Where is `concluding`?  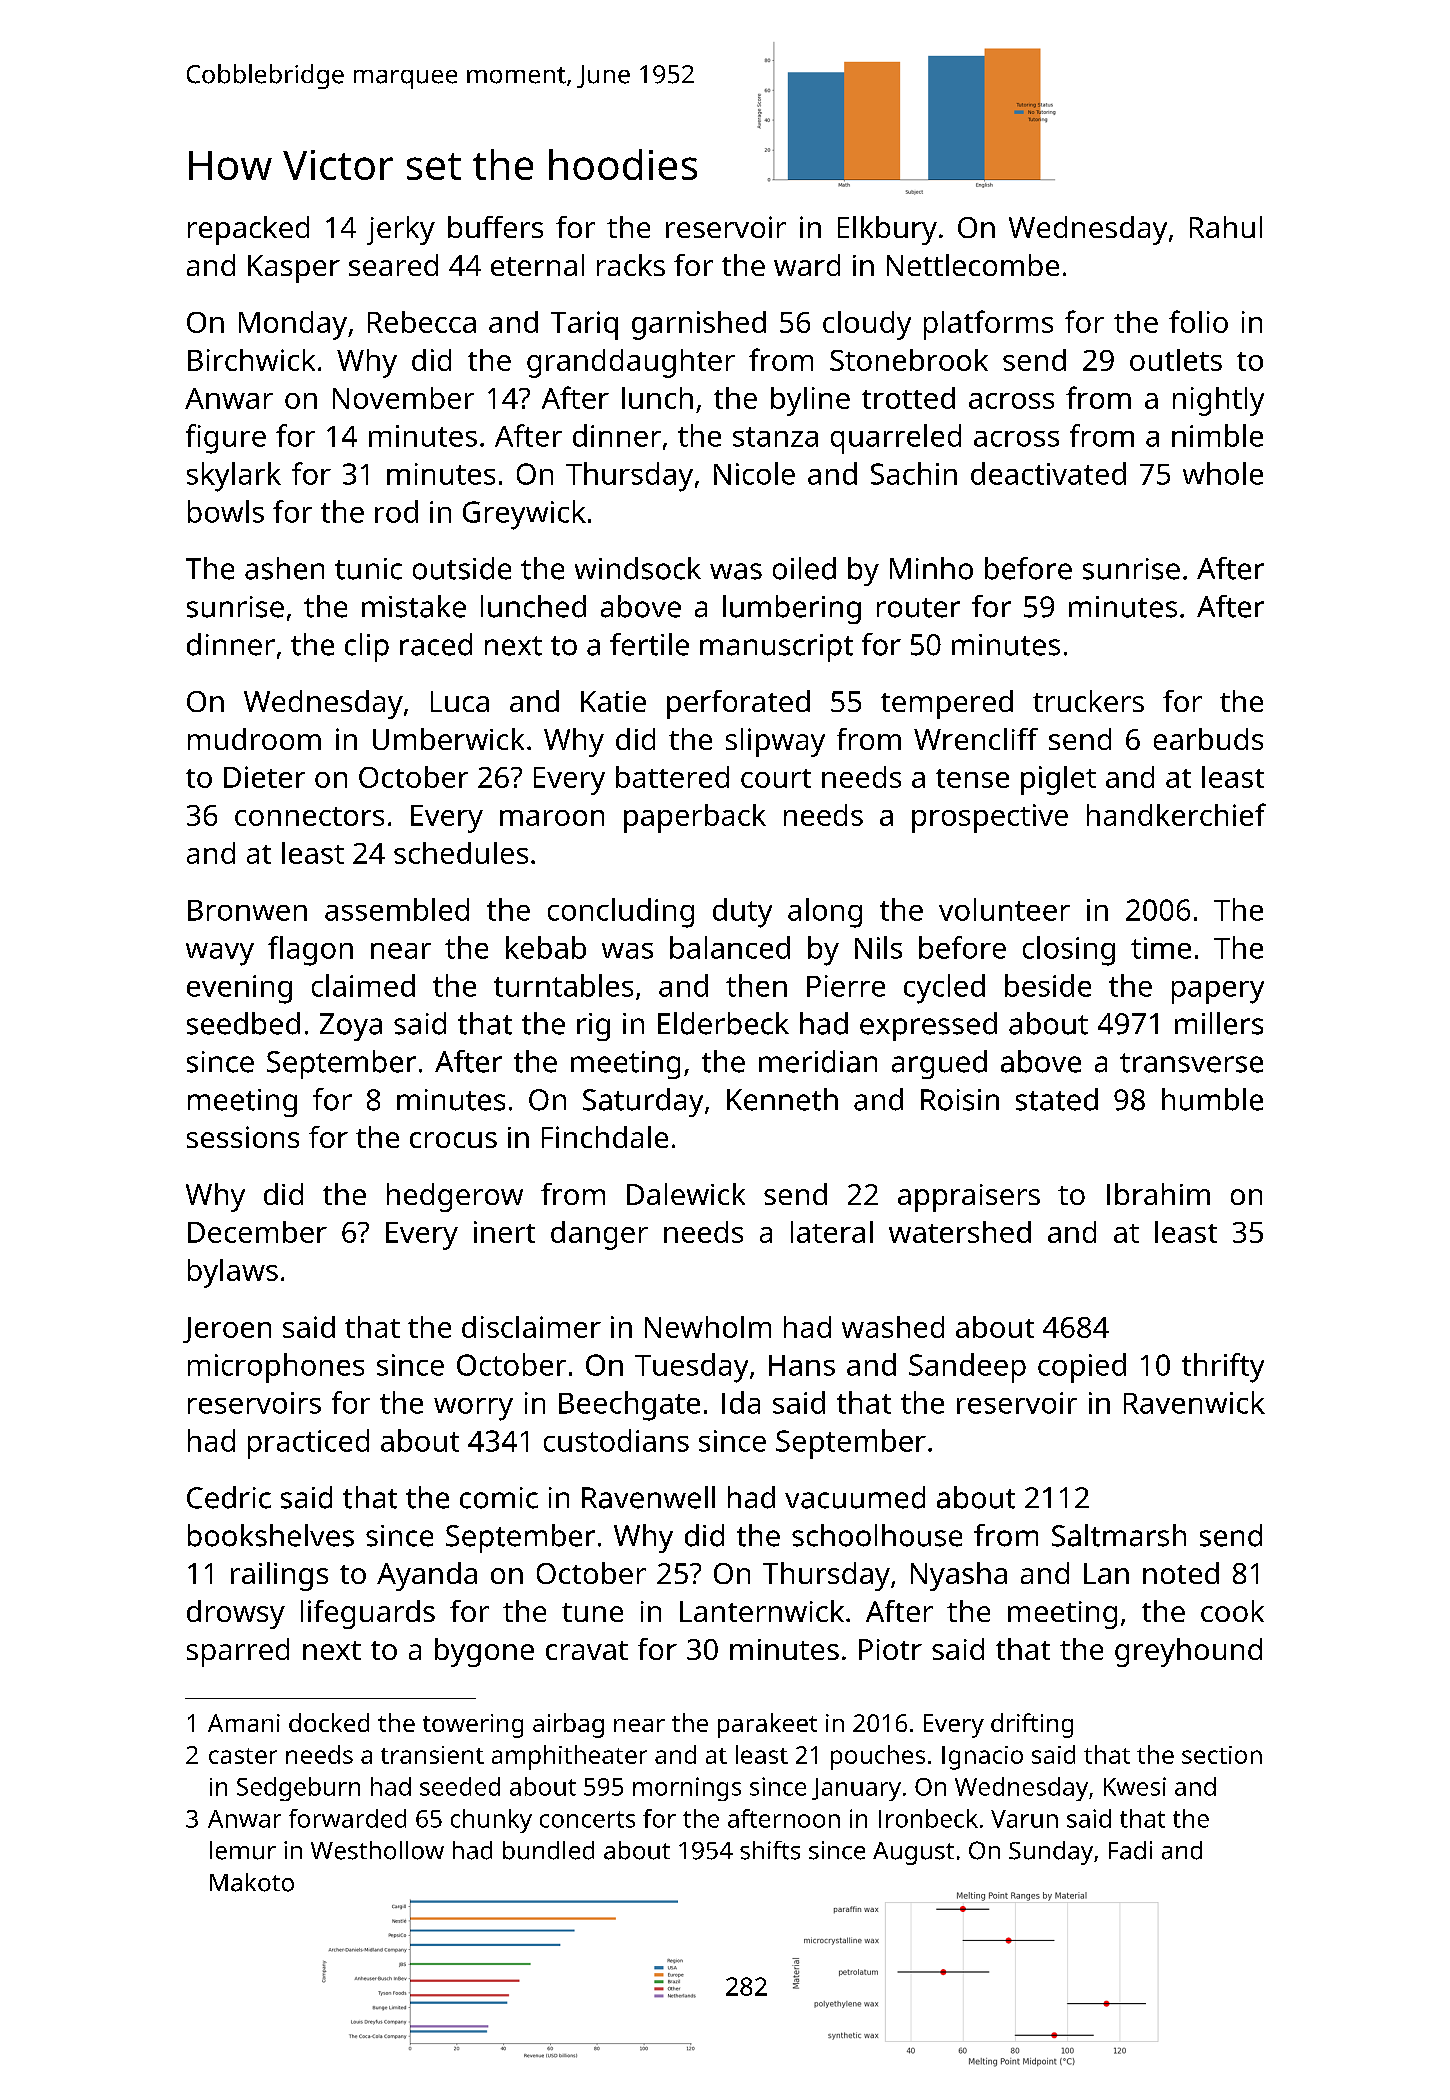 concluding is located at coordinates (621, 913).
